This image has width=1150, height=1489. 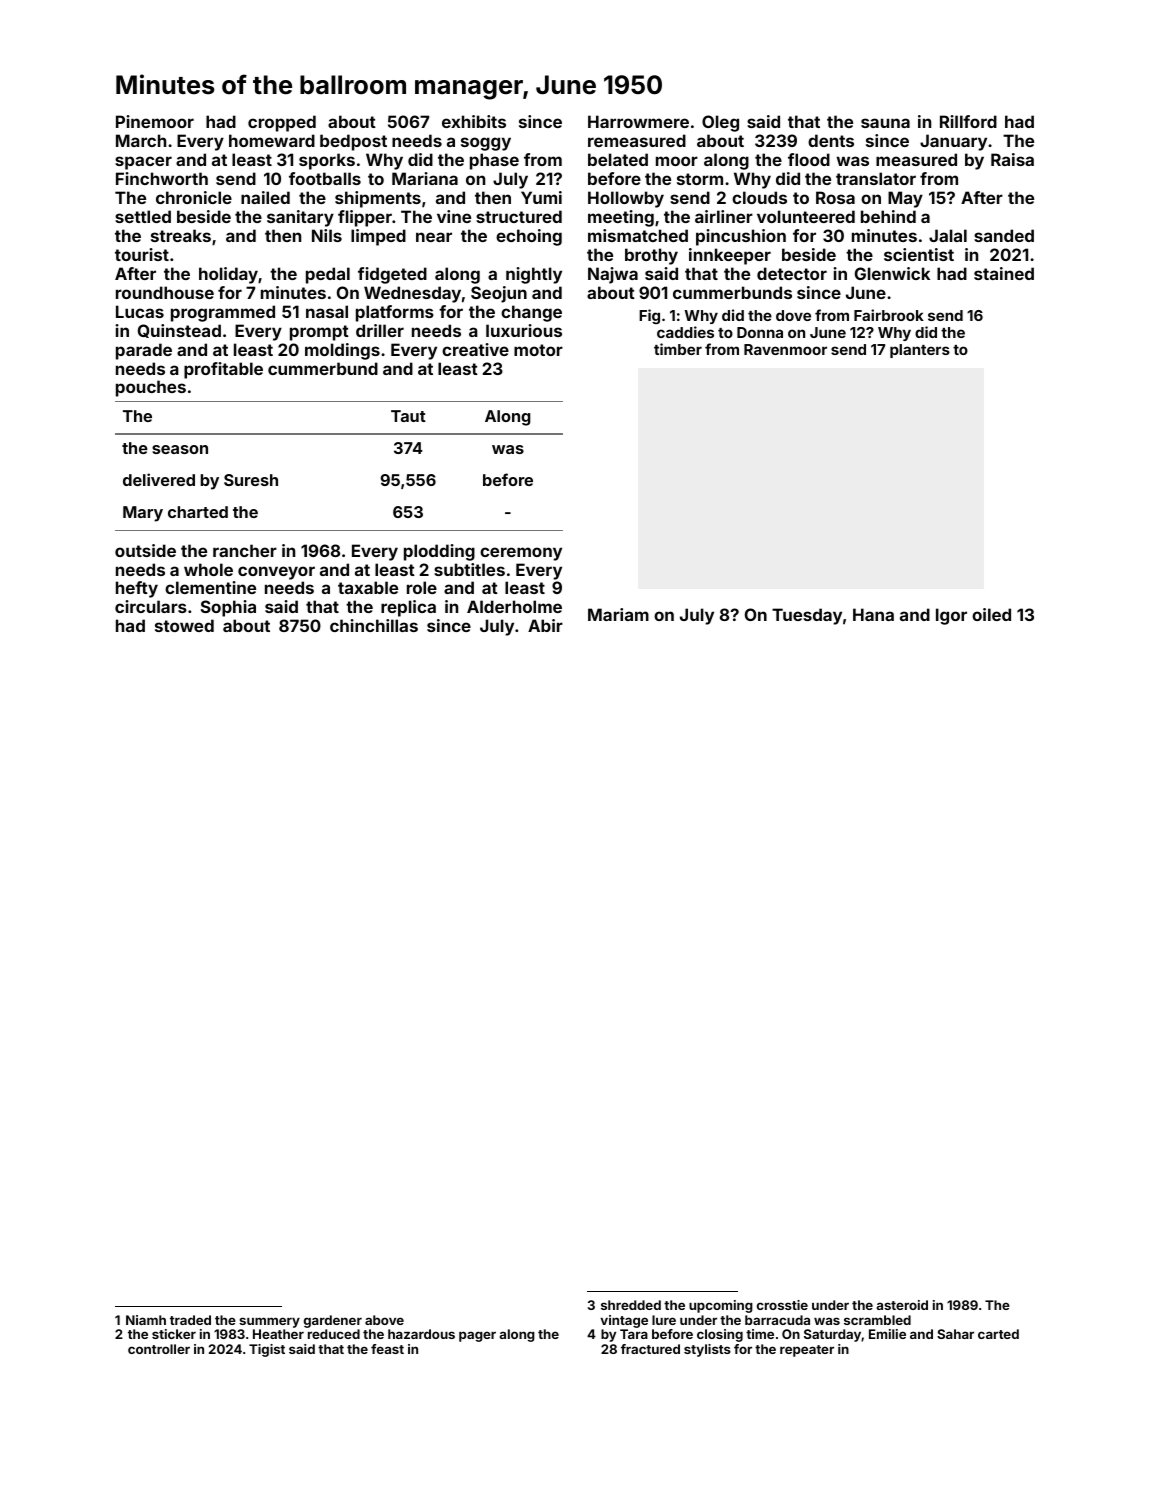 I want to click on summery, so click(x=269, y=1322).
